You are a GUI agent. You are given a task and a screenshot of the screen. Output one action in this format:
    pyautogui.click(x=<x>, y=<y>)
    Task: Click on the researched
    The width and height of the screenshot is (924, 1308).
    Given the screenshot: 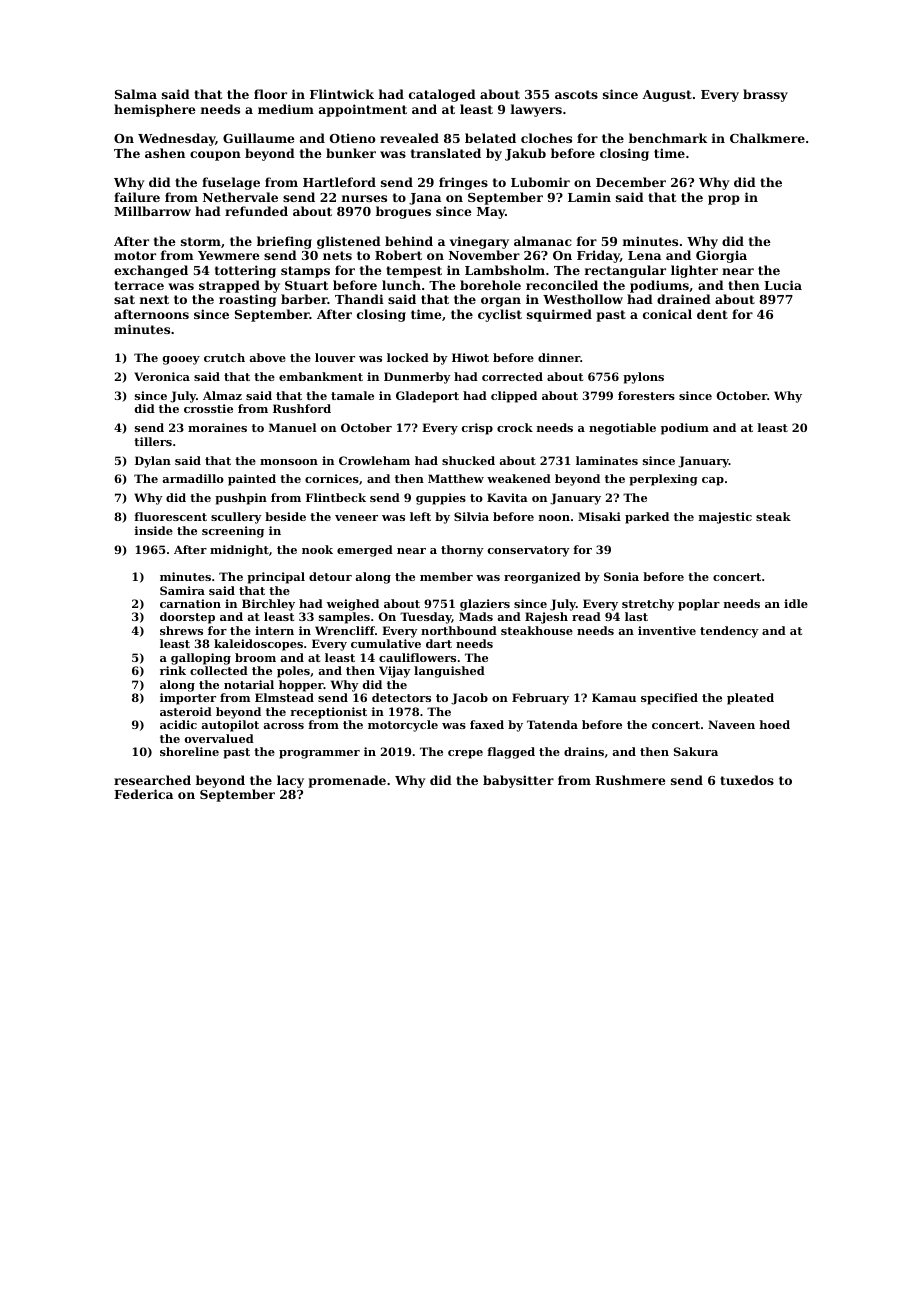 What is the action you would take?
    pyautogui.click(x=152, y=780)
